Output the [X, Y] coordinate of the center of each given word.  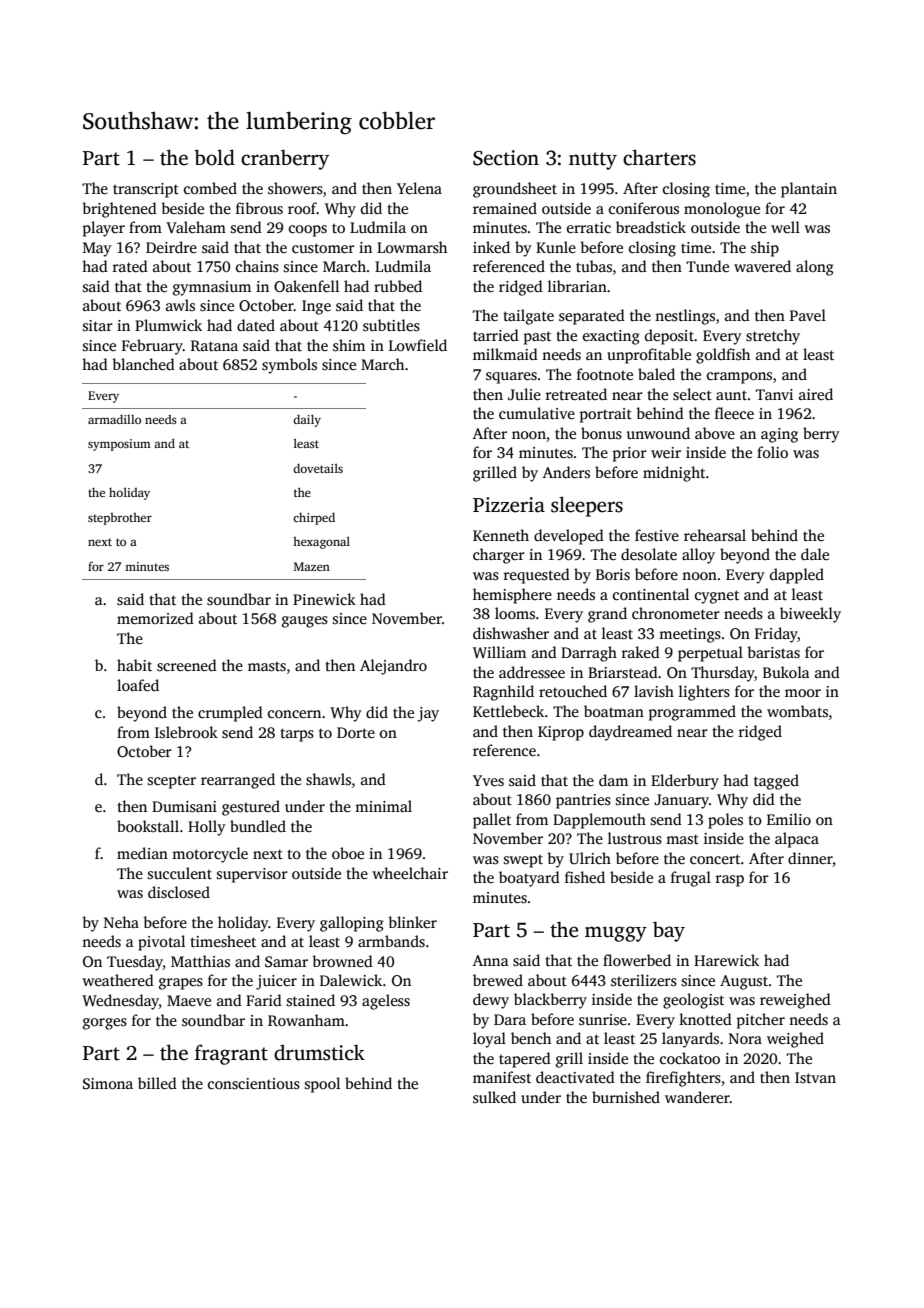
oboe [348, 853]
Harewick [726, 960]
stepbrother [120, 519]
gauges [305, 622]
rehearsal [715, 535]
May [97, 249]
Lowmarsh [412, 247]
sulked [494, 1097]
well [785, 227]
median [142, 853]
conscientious [254, 1084]
